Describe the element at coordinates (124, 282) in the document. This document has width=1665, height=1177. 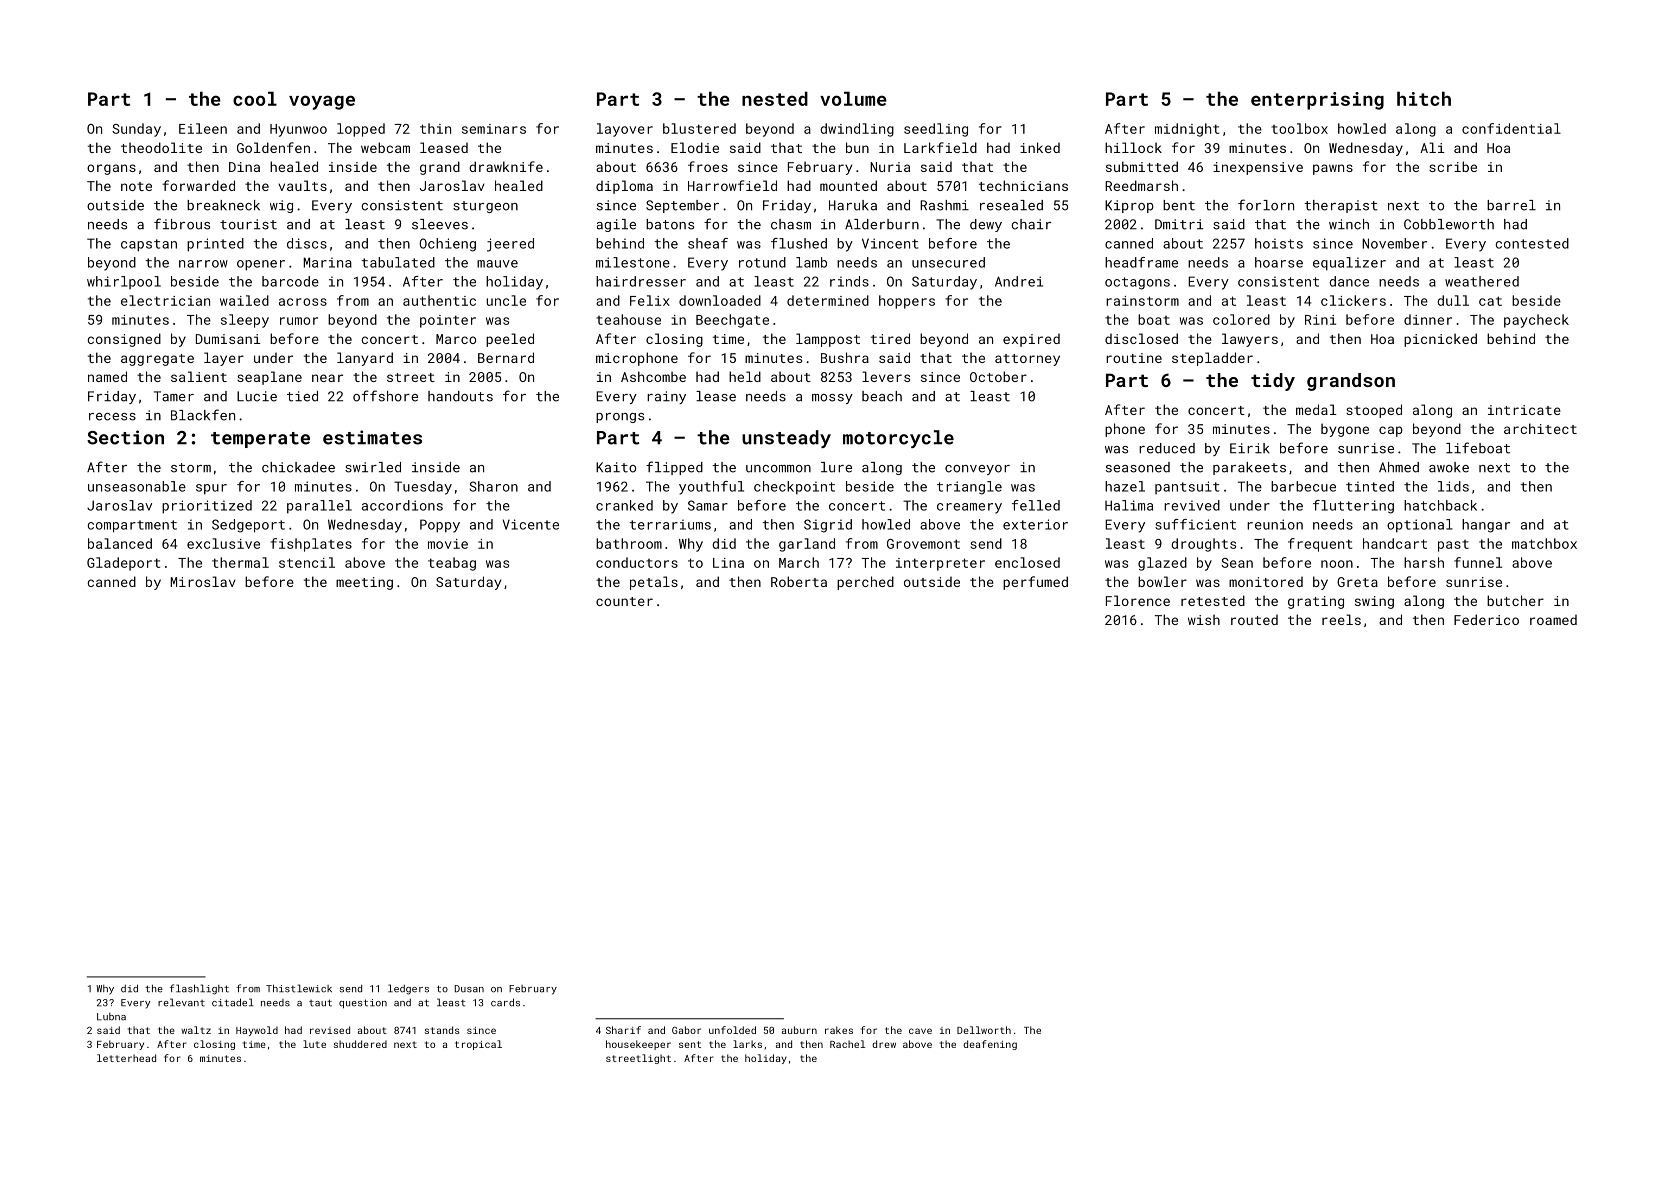
I see `whirlpool` at that location.
